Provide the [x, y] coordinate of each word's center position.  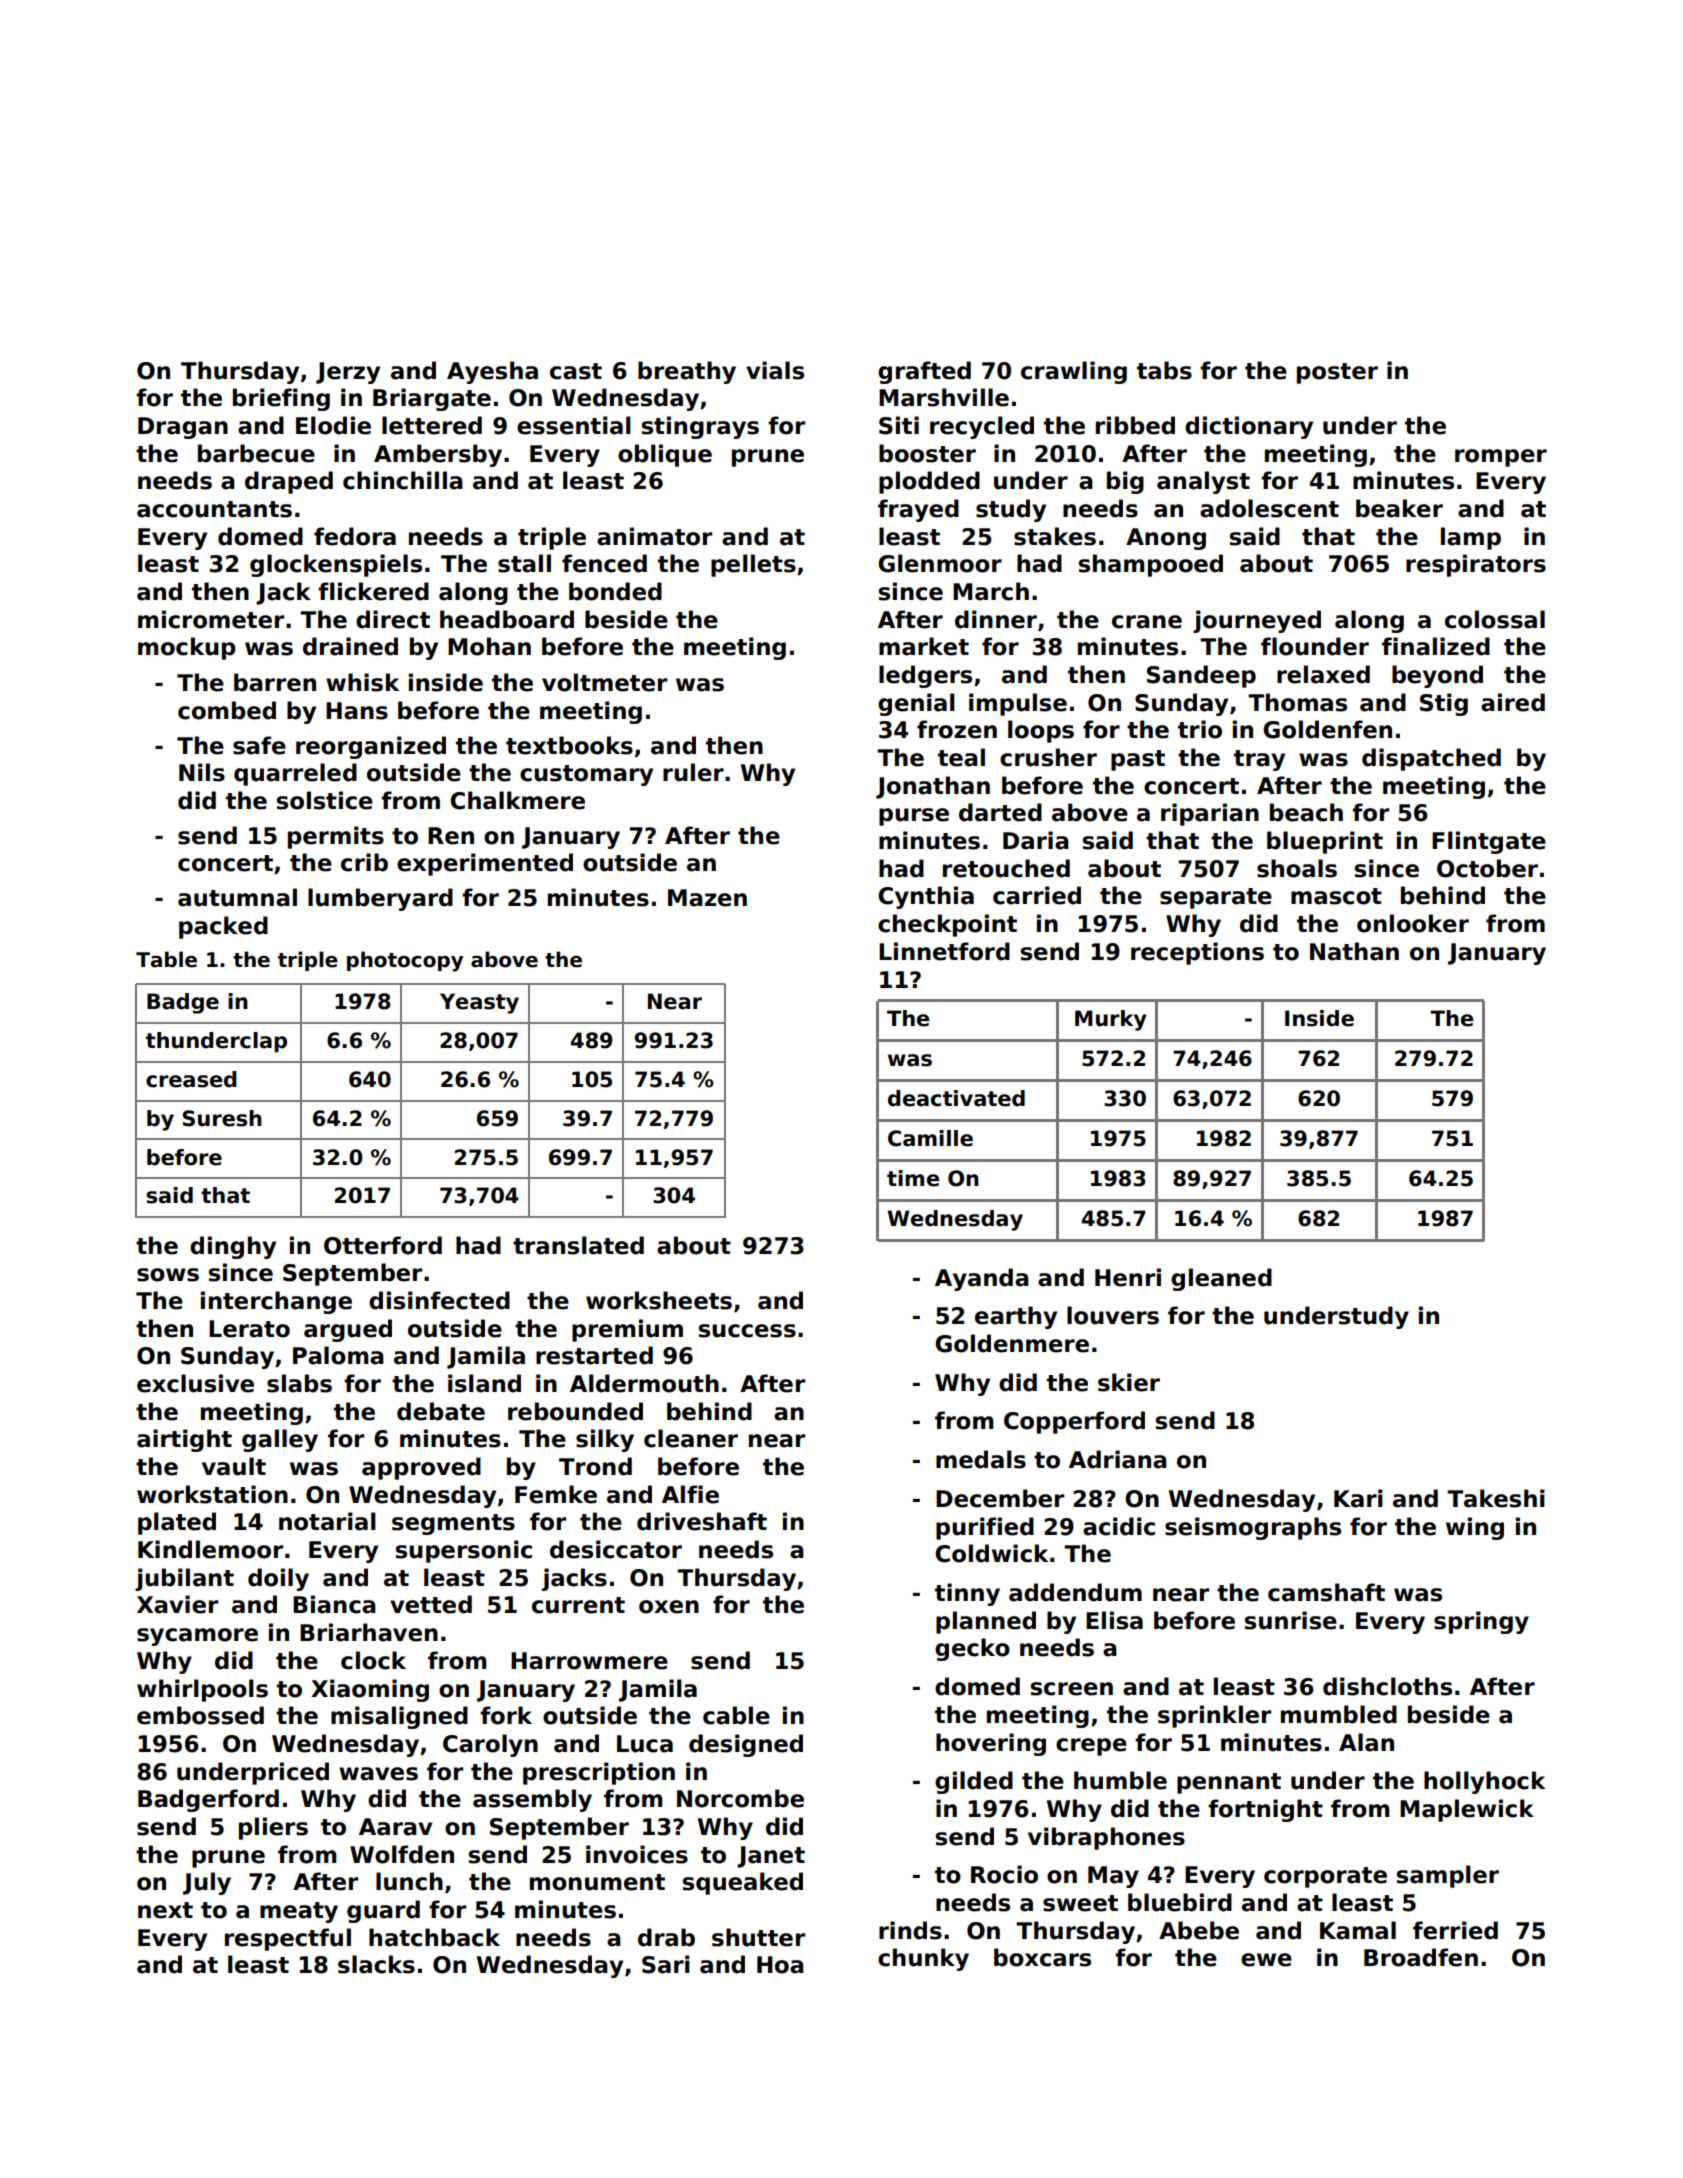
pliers [273, 1828]
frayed [918, 510]
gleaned [1221, 1279]
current [578, 1605]
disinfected [439, 1300]
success [747, 1331]
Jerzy [348, 373]
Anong [1166, 539]
